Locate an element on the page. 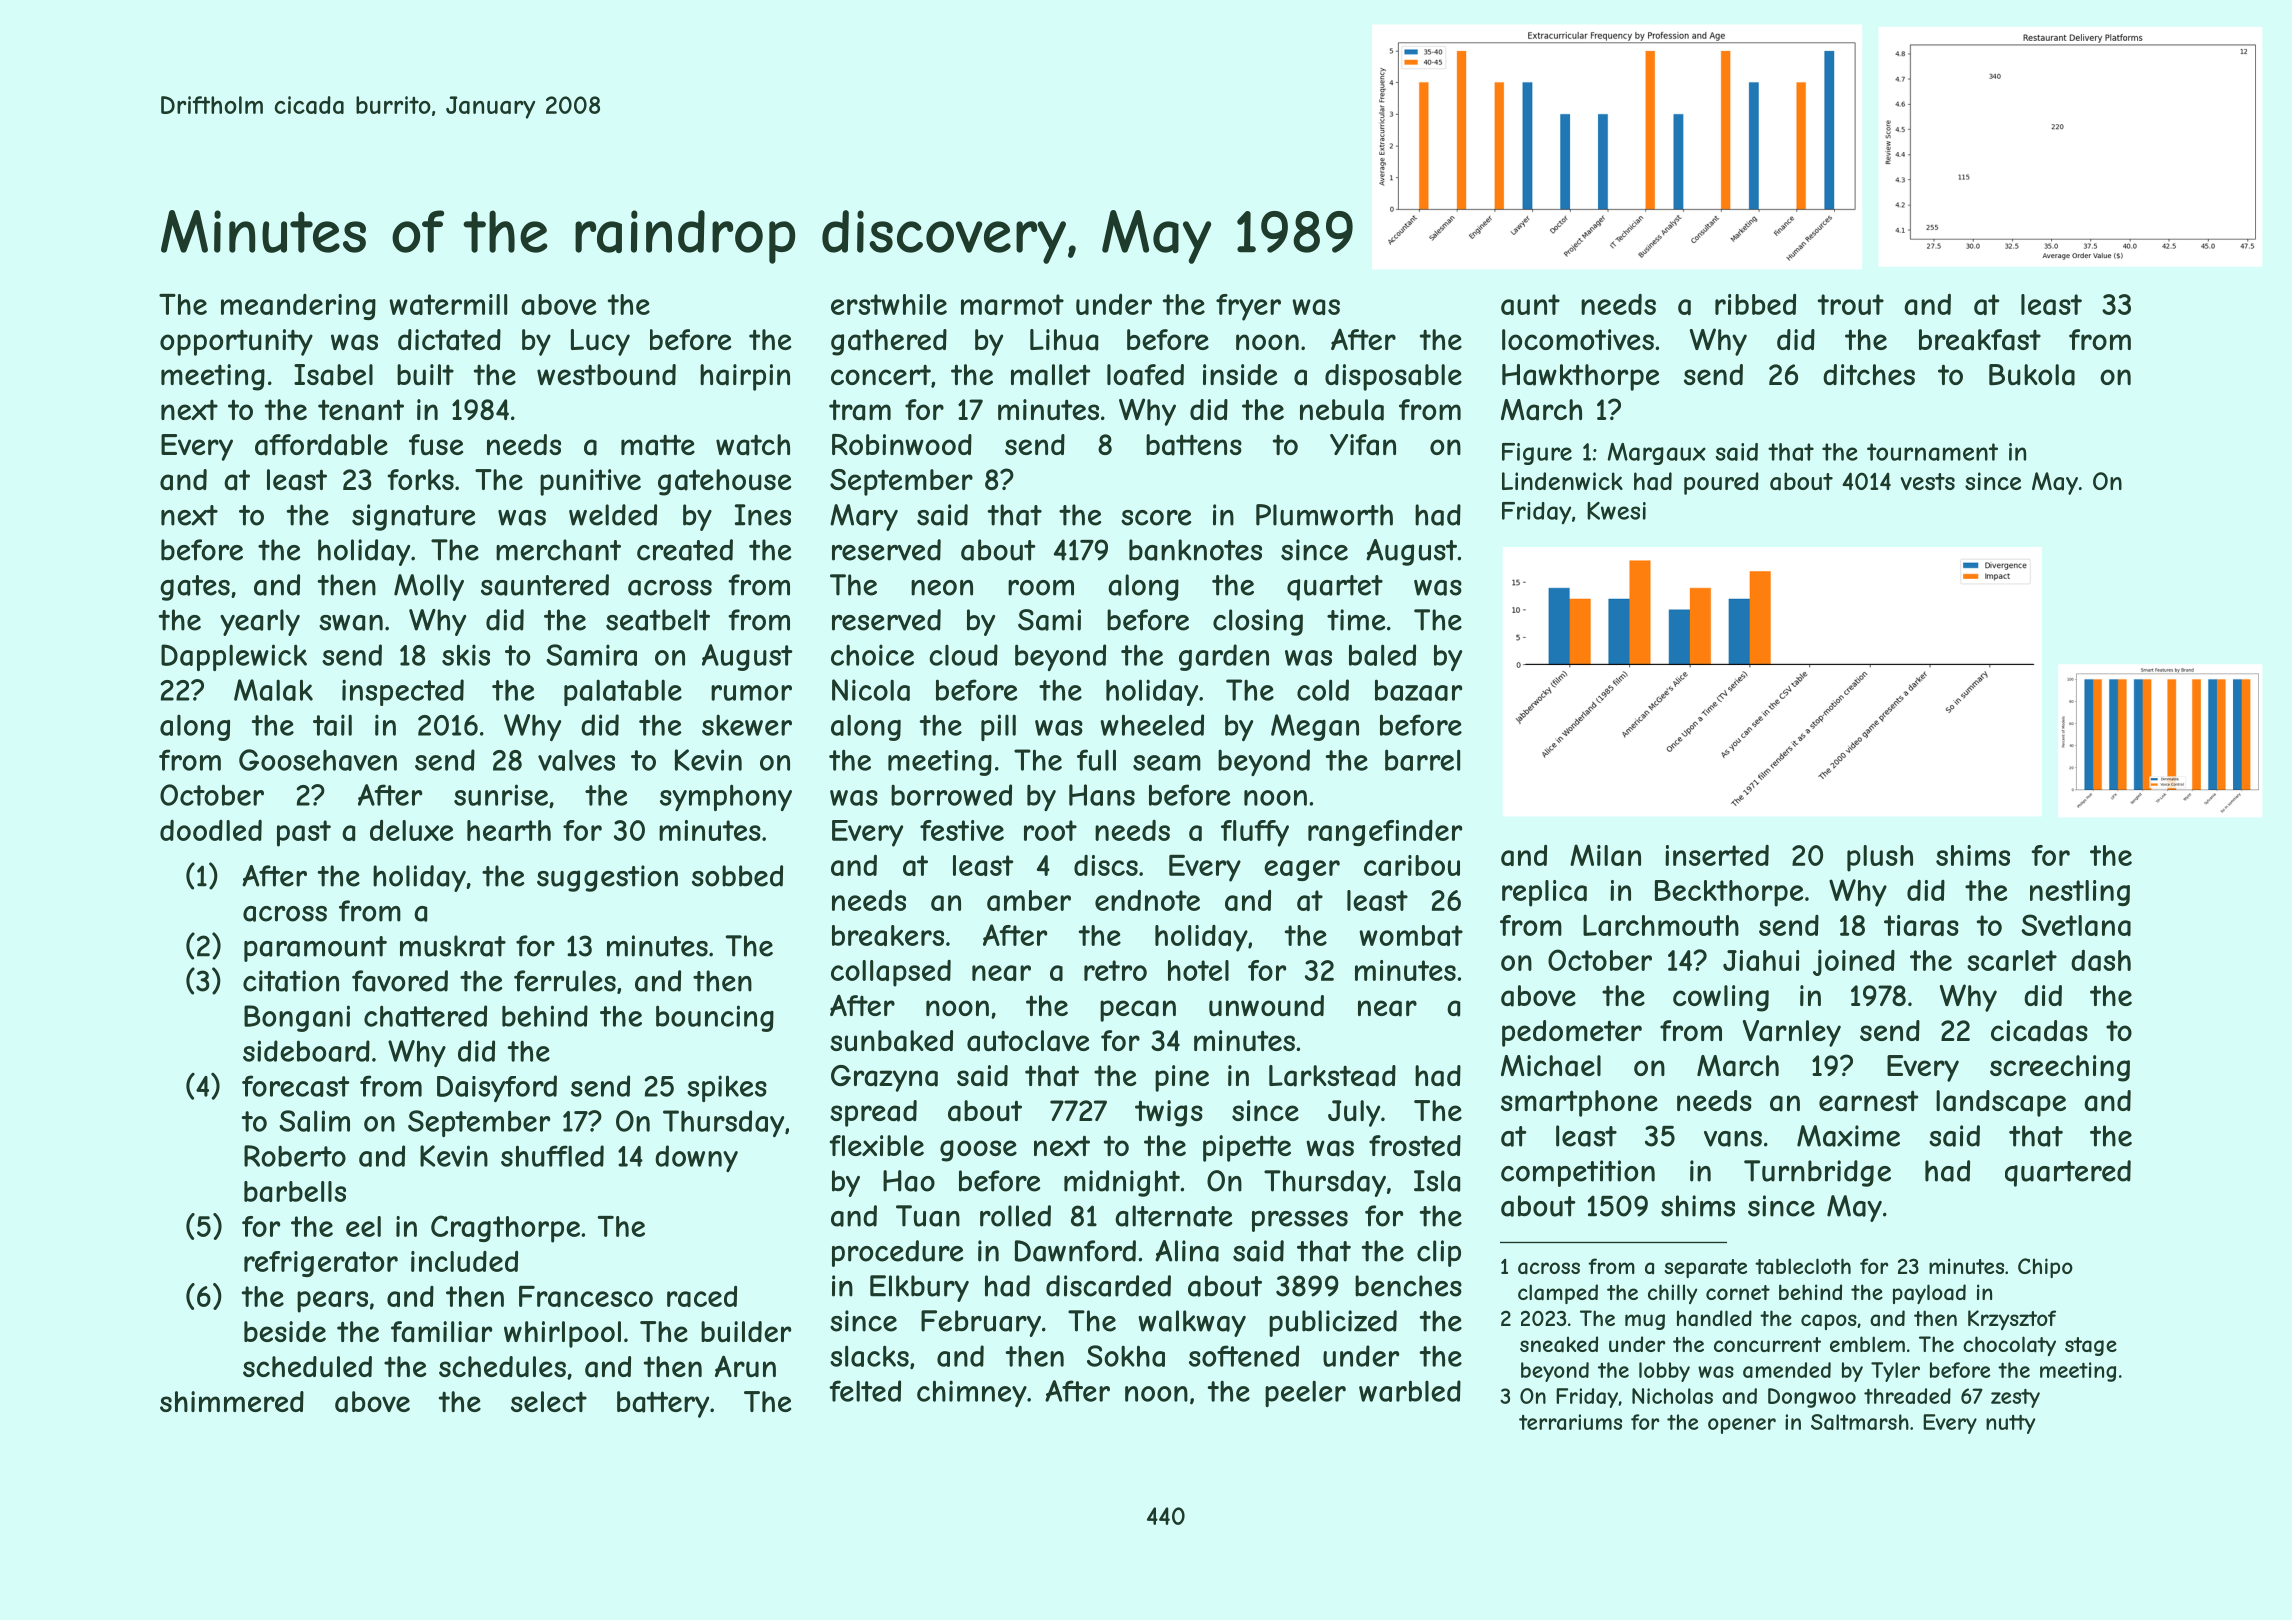 The image size is (2292, 1620). symphony is located at coordinates (726, 797).
